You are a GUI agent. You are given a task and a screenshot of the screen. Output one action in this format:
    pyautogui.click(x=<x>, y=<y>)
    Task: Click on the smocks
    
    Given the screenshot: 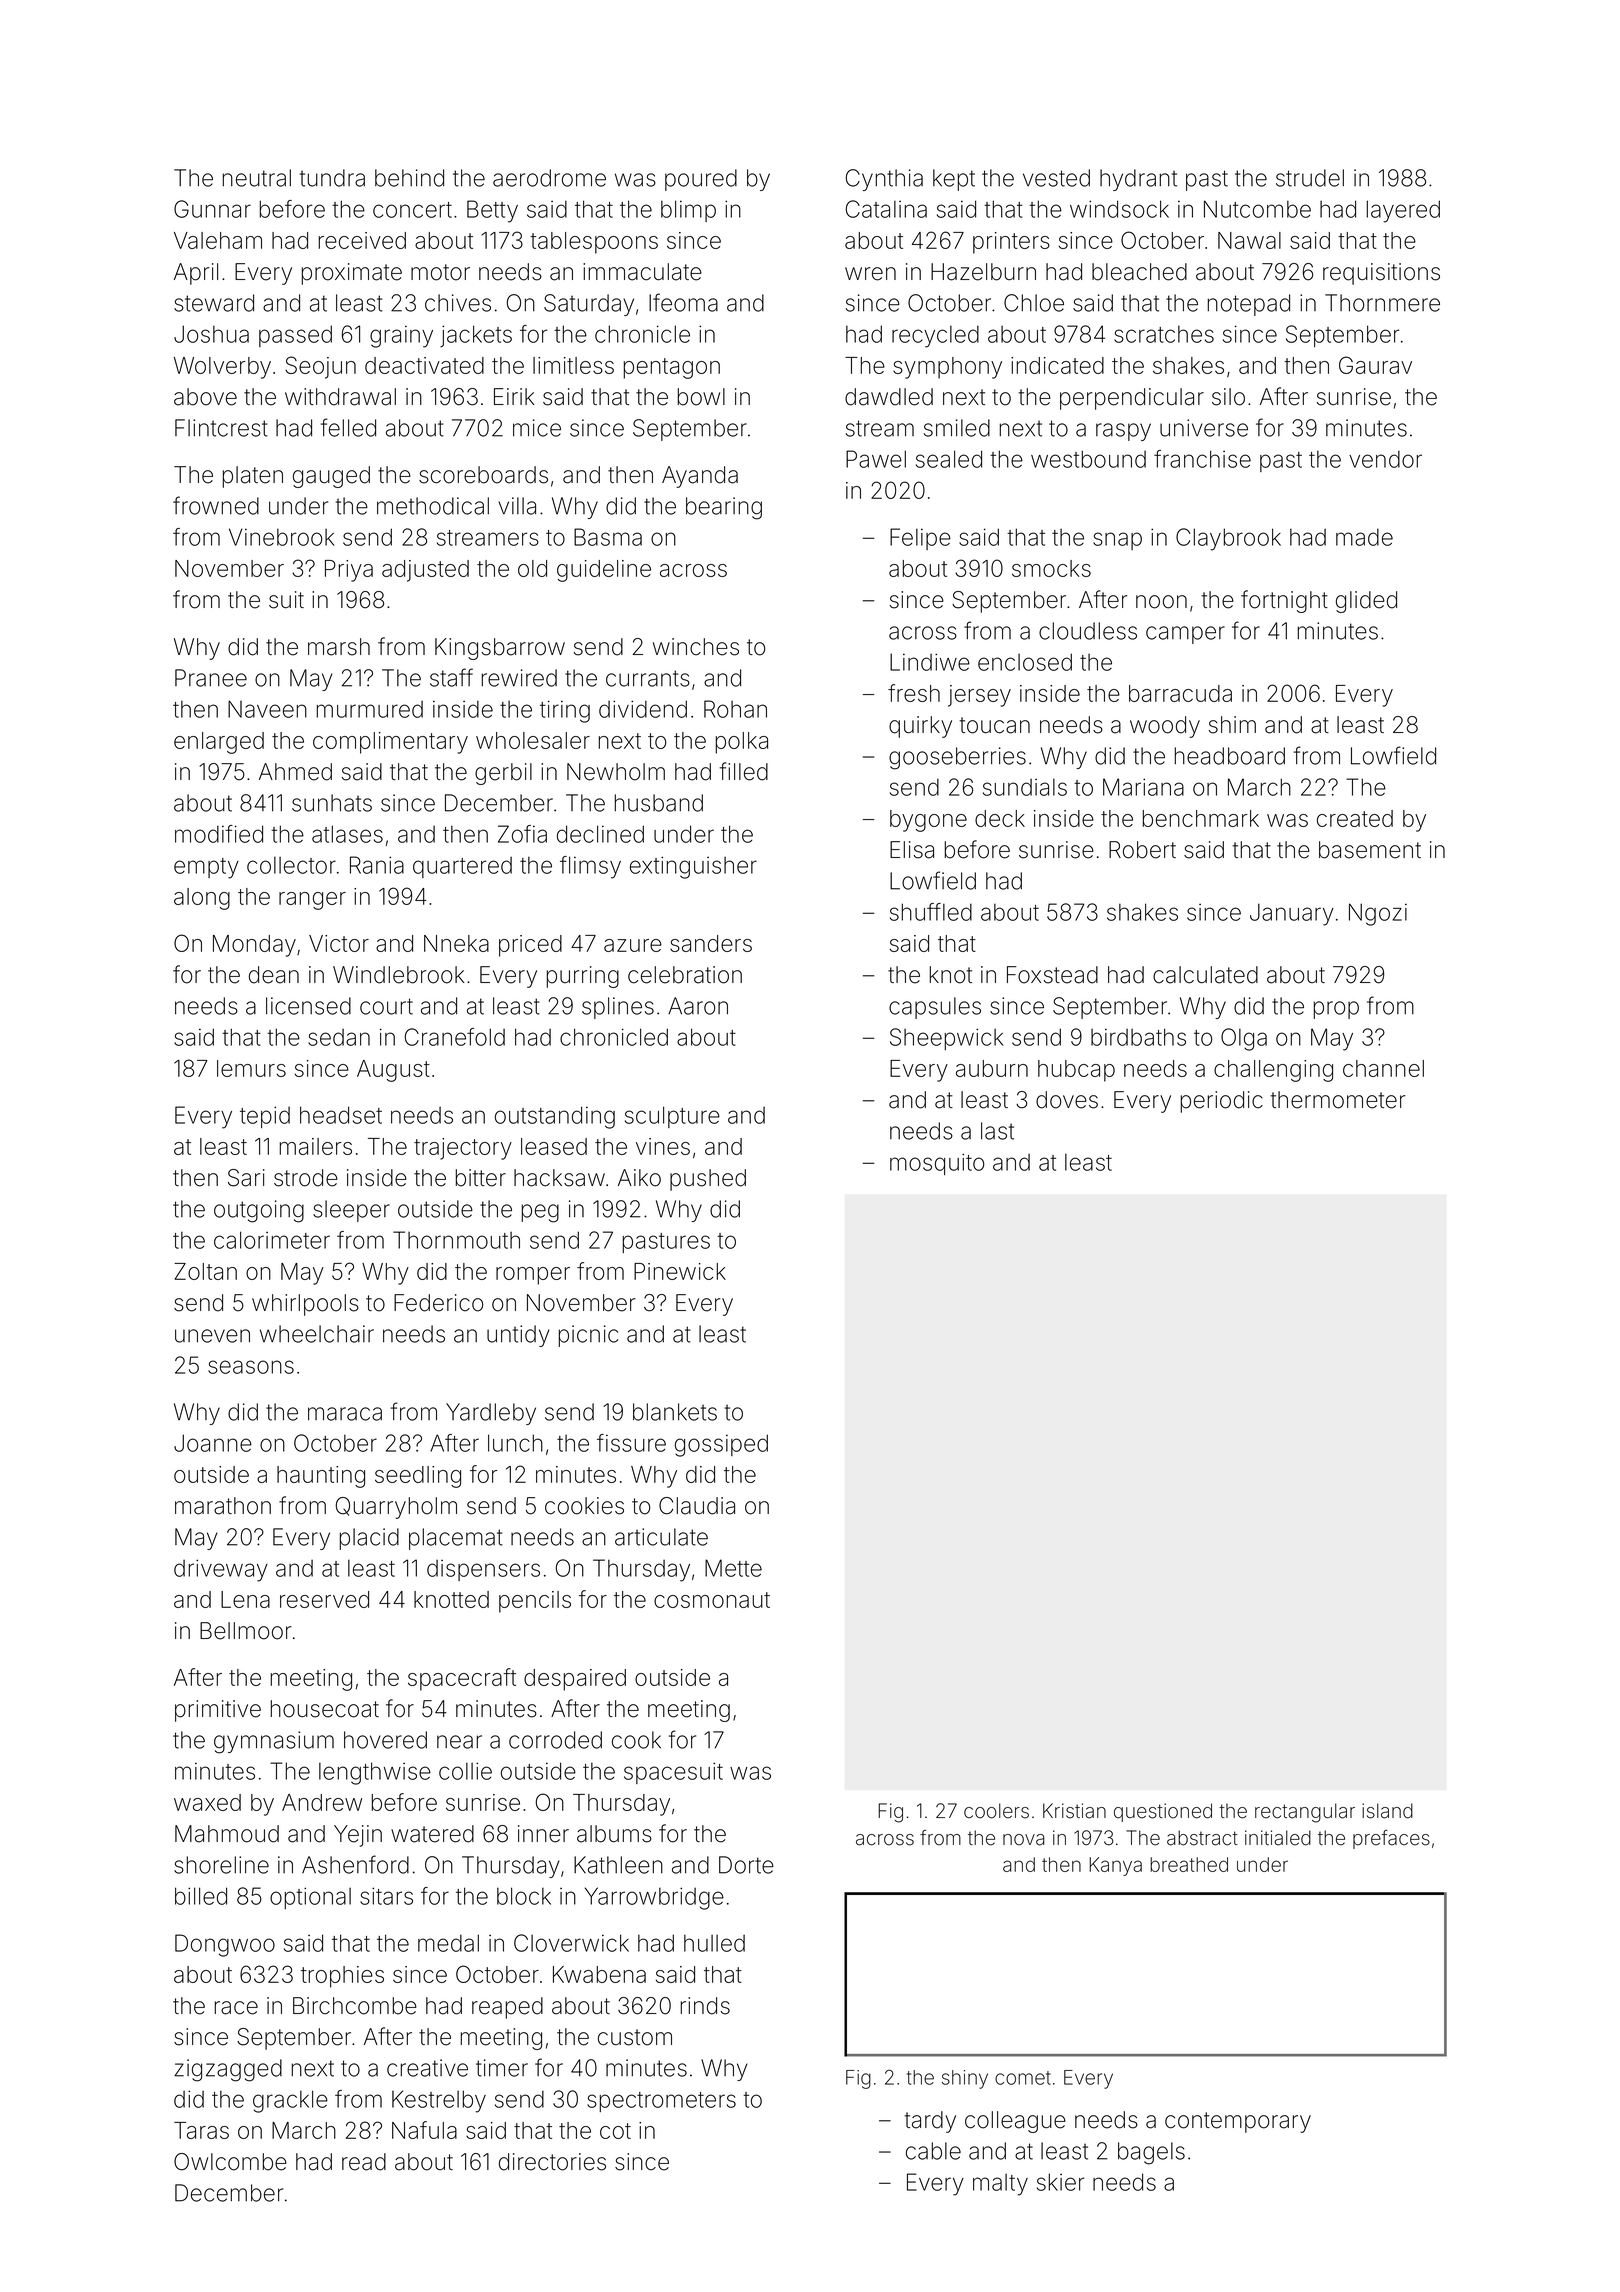 What is the action you would take?
    pyautogui.click(x=1051, y=568)
